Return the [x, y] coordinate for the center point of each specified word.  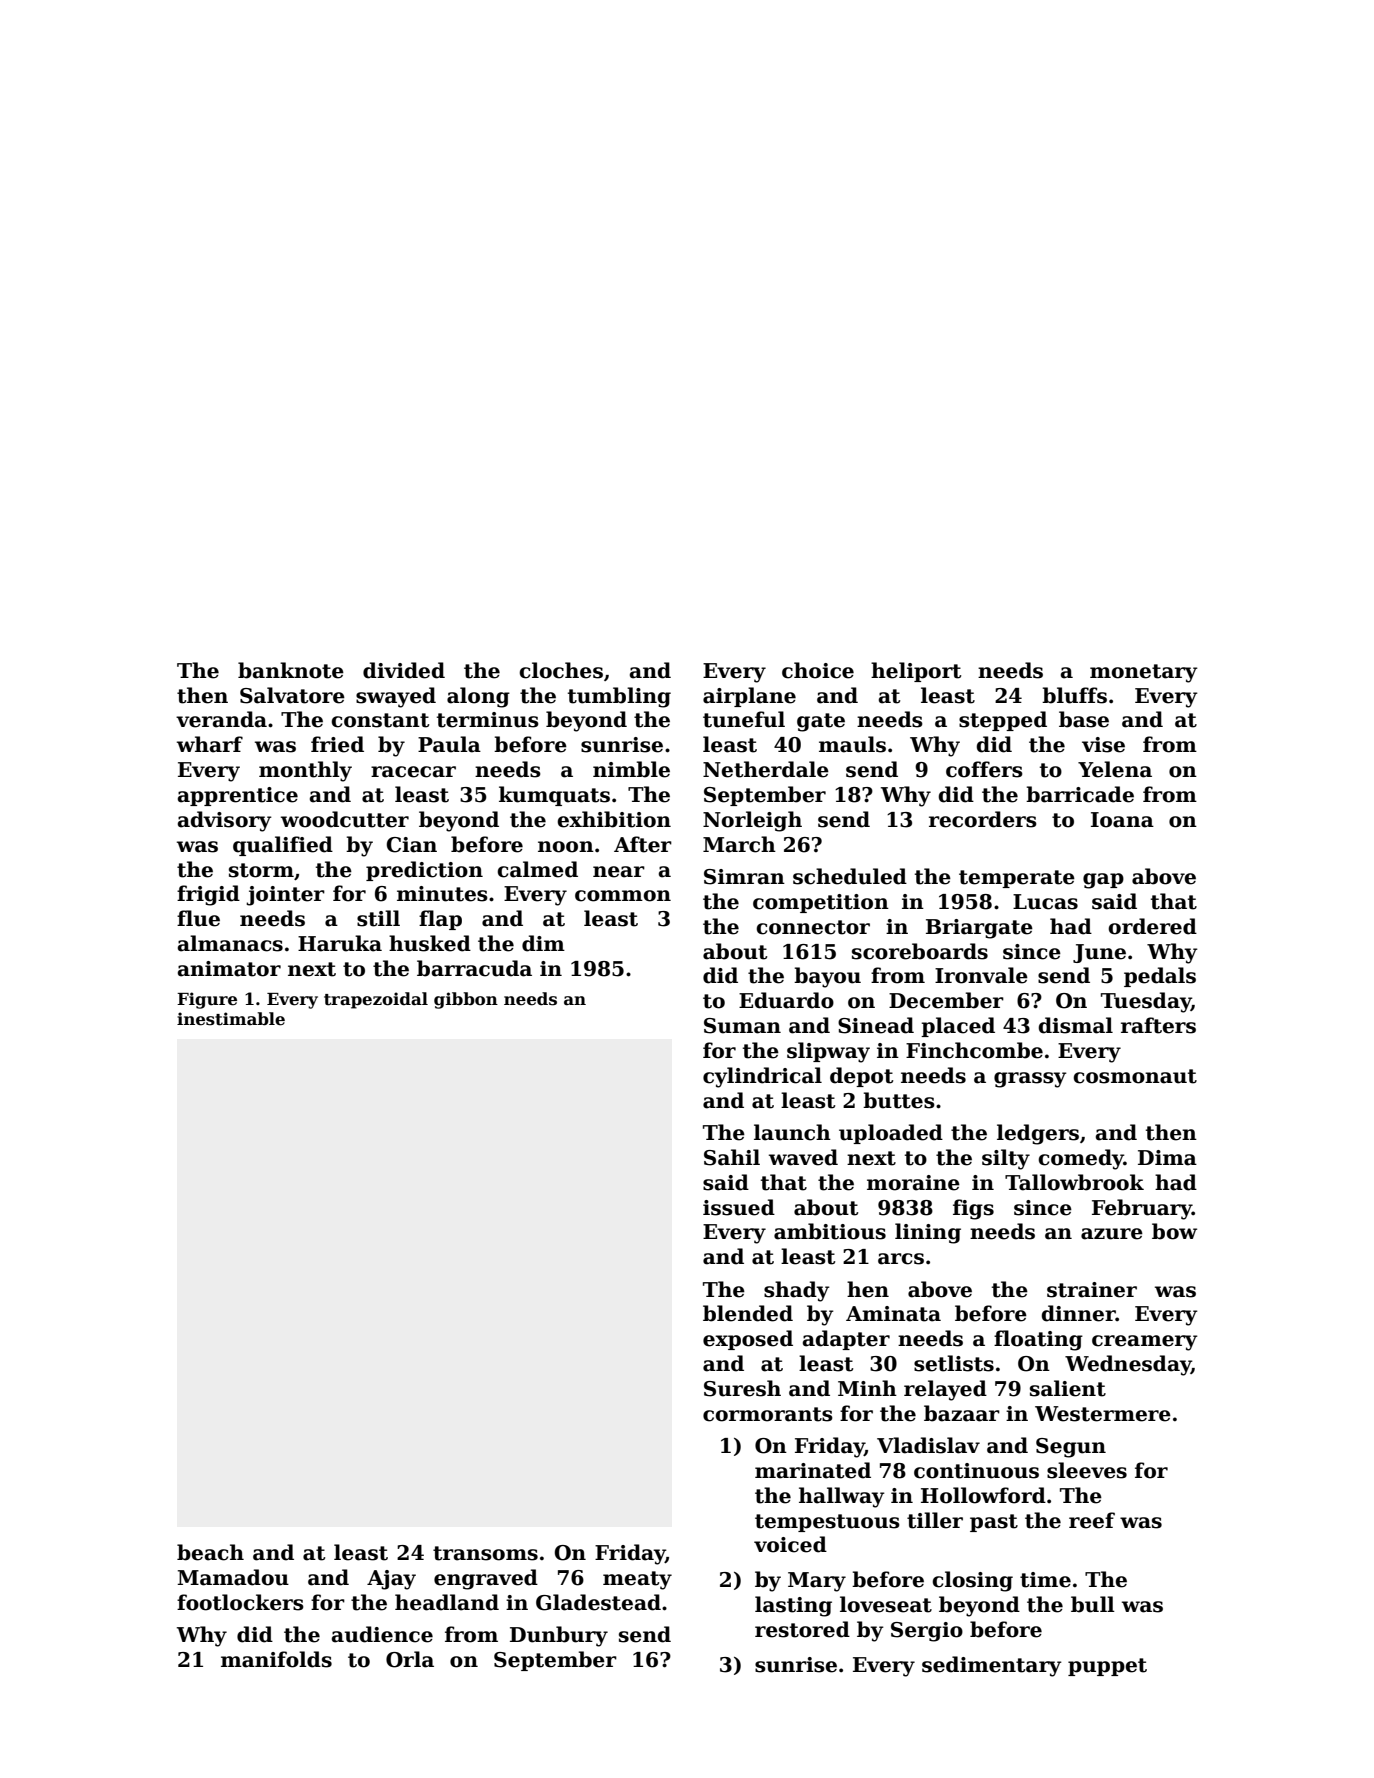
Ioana [1122, 820]
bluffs [1074, 695]
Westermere [1103, 1414]
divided [404, 670]
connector [813, 927]
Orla [410, 1659]
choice [818, 670]
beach [210, 1552]
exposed [748, 1340]
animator [229, 969]
